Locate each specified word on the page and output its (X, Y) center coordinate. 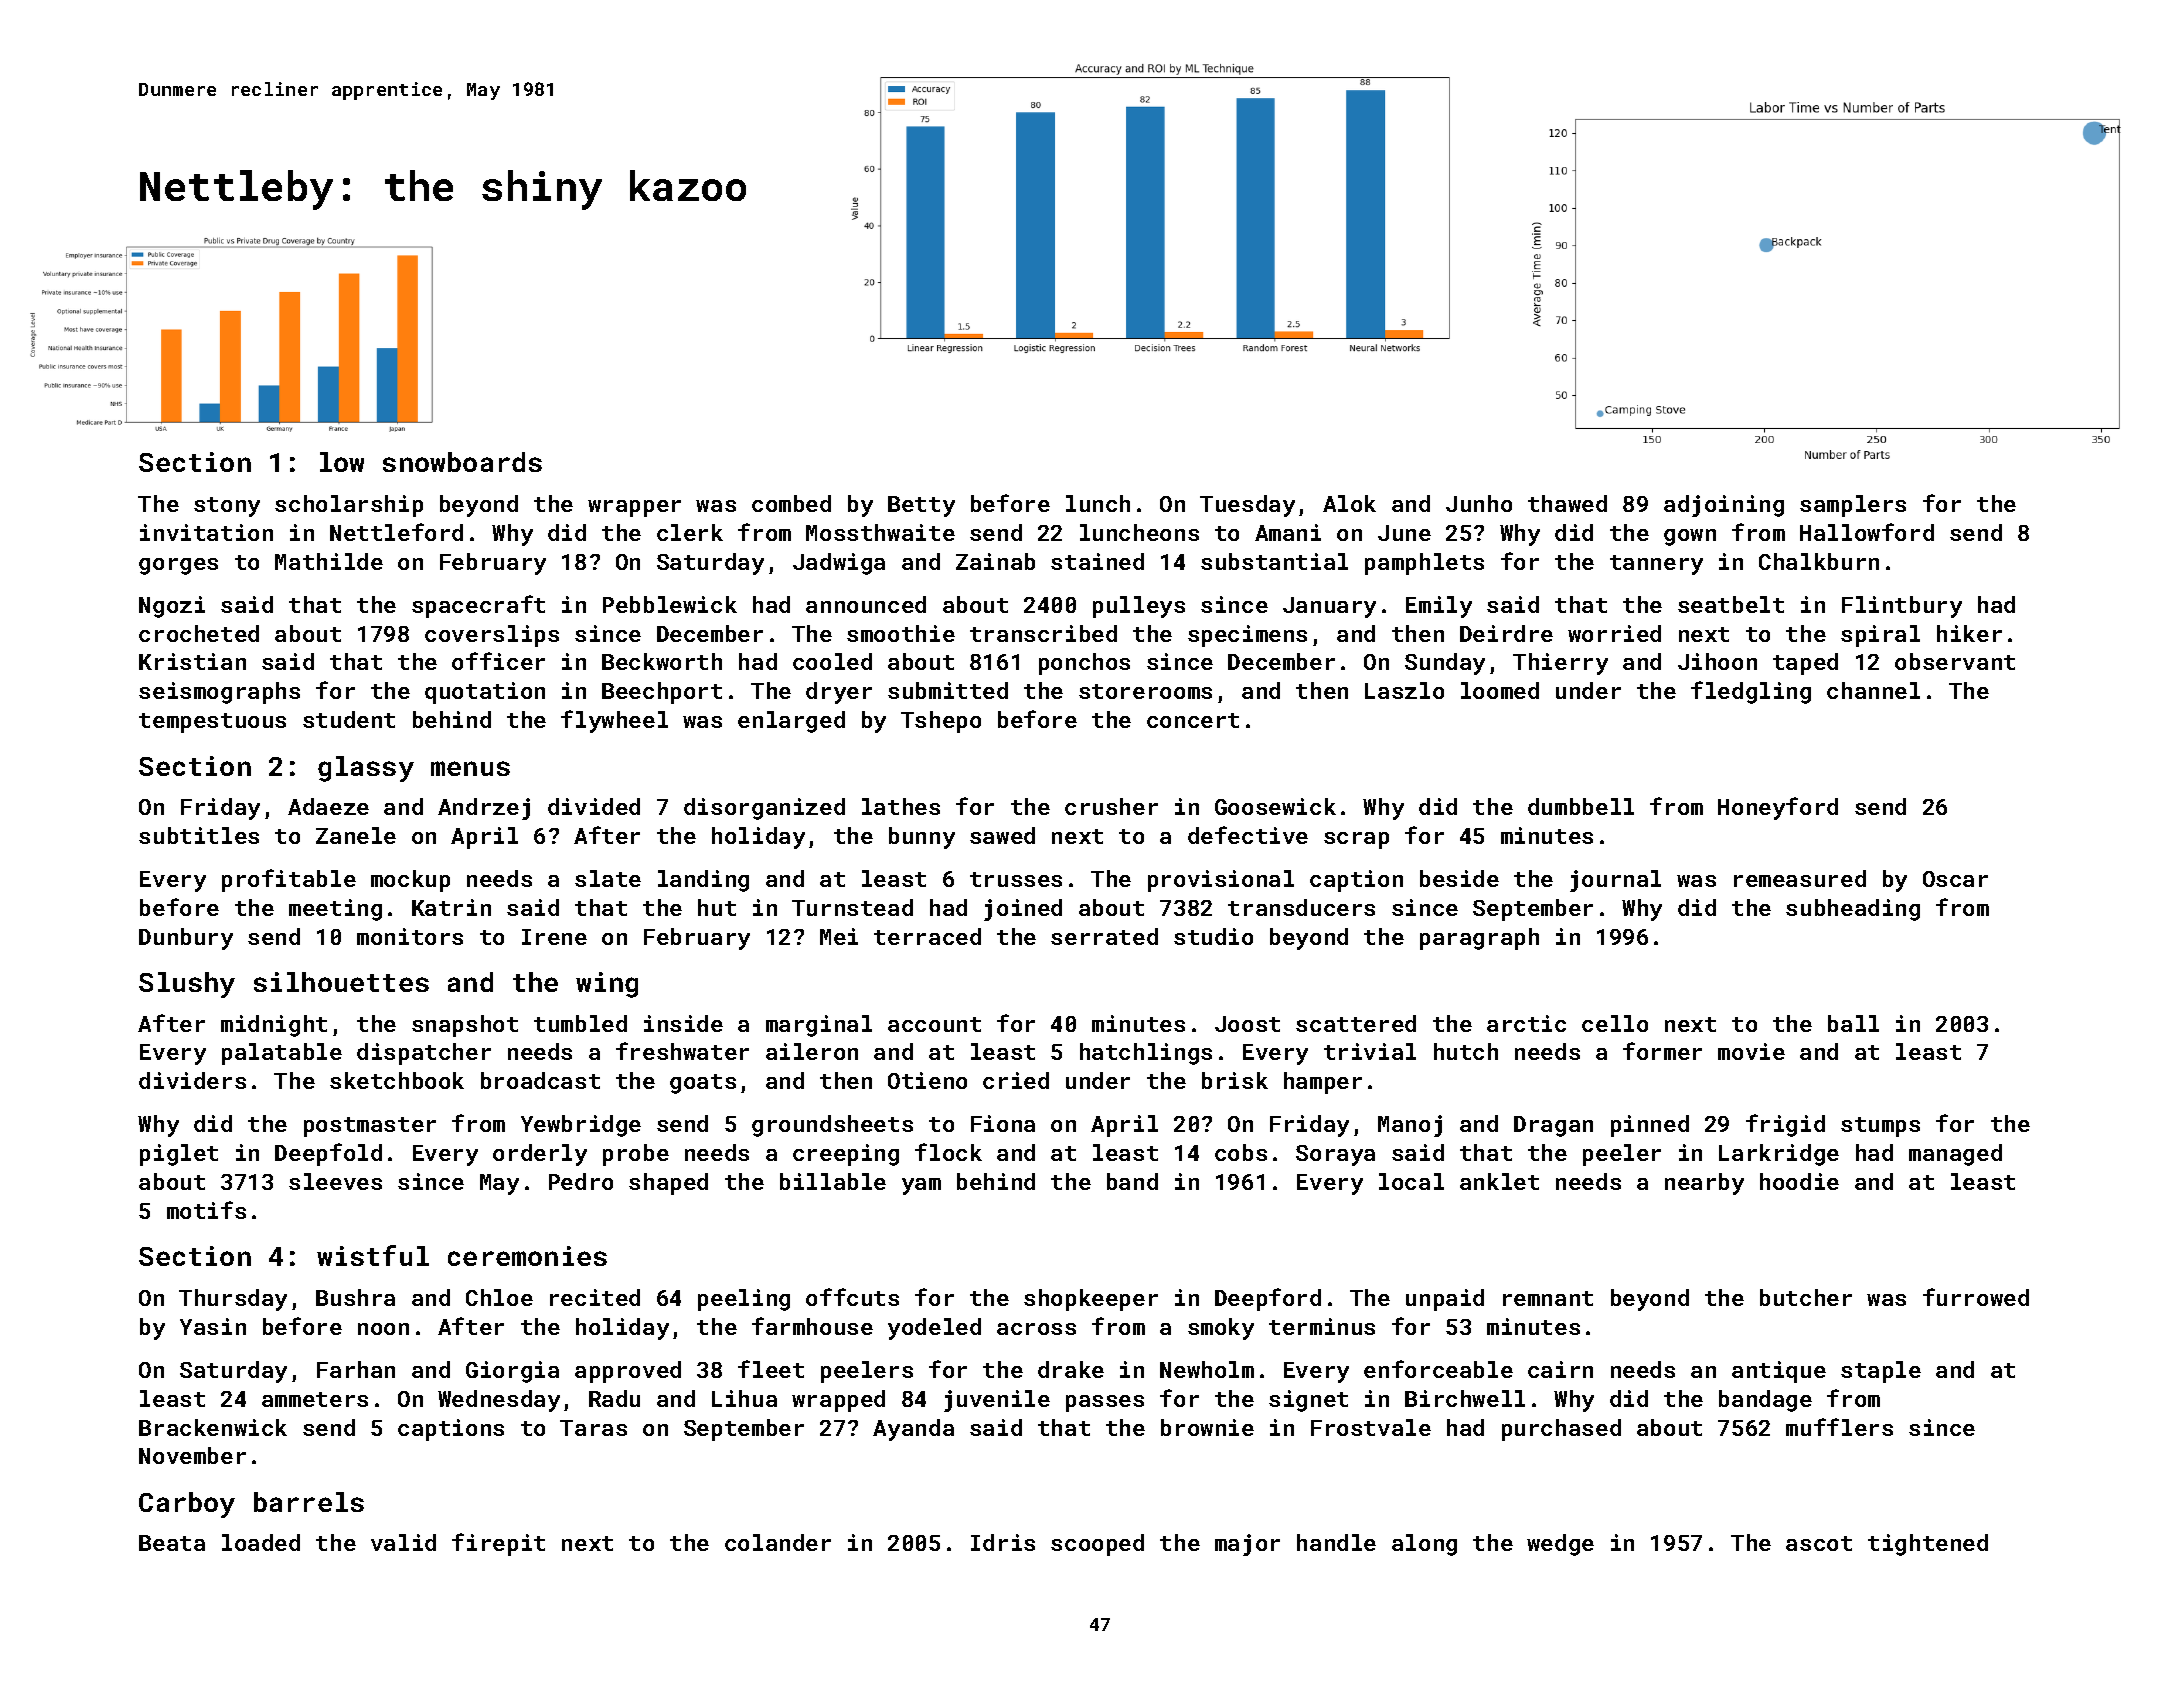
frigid (1785, 1125)
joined (1023, 910)
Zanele (356, 835)
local (1411, 1181)
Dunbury (186, 939)
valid (403, 1542)
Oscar (1955, 879)
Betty (921, 506)
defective (1248, 835)
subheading (1853, 910)
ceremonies (527, 1256)
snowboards (462, 462)
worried (1614, 633)
